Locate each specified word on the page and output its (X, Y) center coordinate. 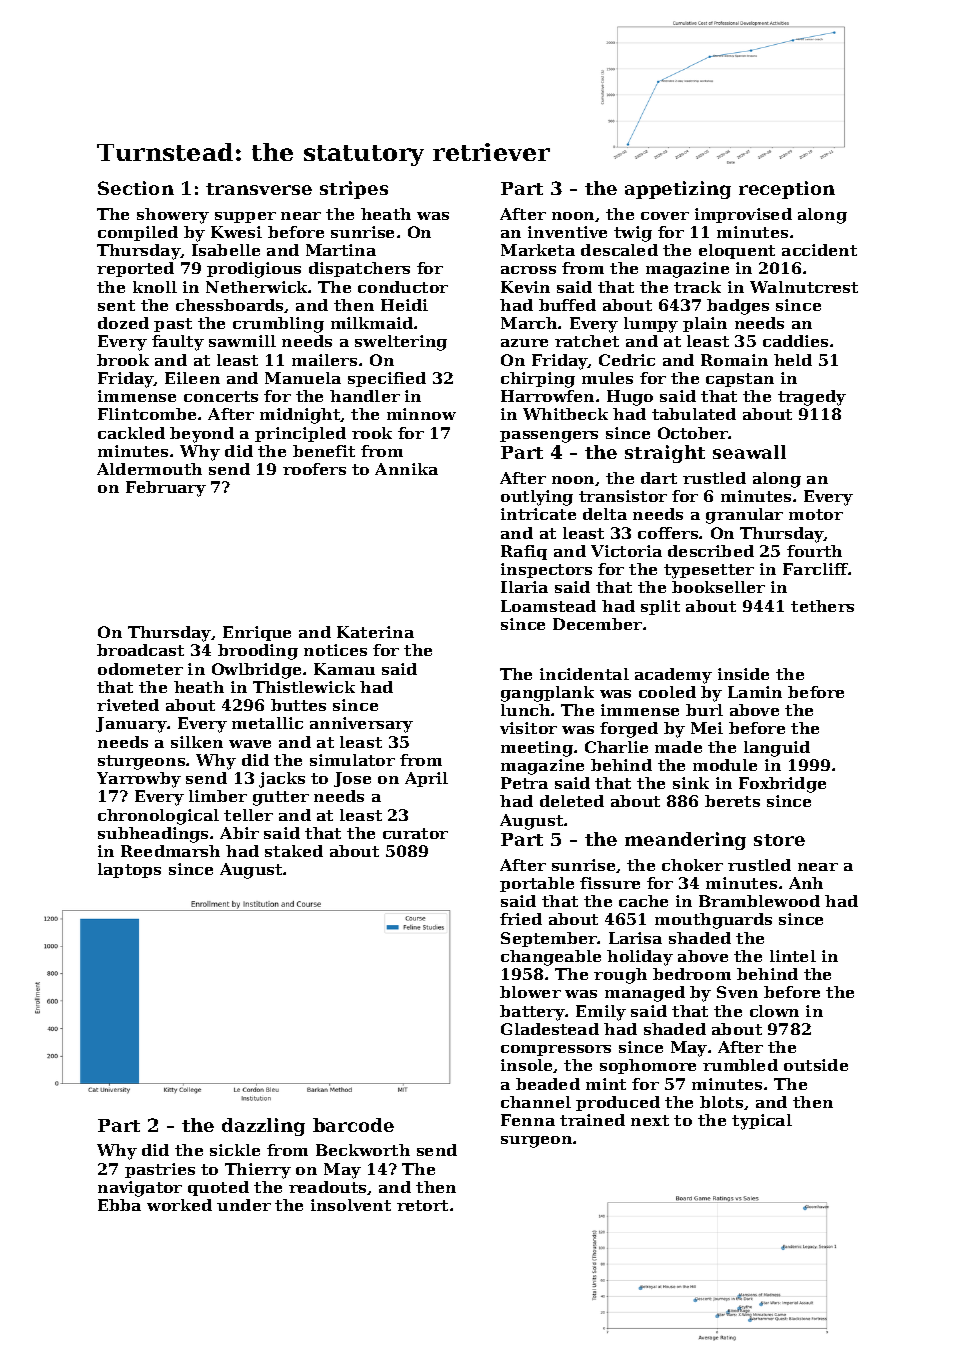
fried (521, 919)
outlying (537, 498)
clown (774, 1011)
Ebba (119, 1205)
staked (294, 851)
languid (777, 749)
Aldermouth (149, 469)
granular (744, 516)
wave (250, 744)
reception (787, 190)
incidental (584, 674)
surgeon (536, 1142)
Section (136, 188)
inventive (567, 232)
